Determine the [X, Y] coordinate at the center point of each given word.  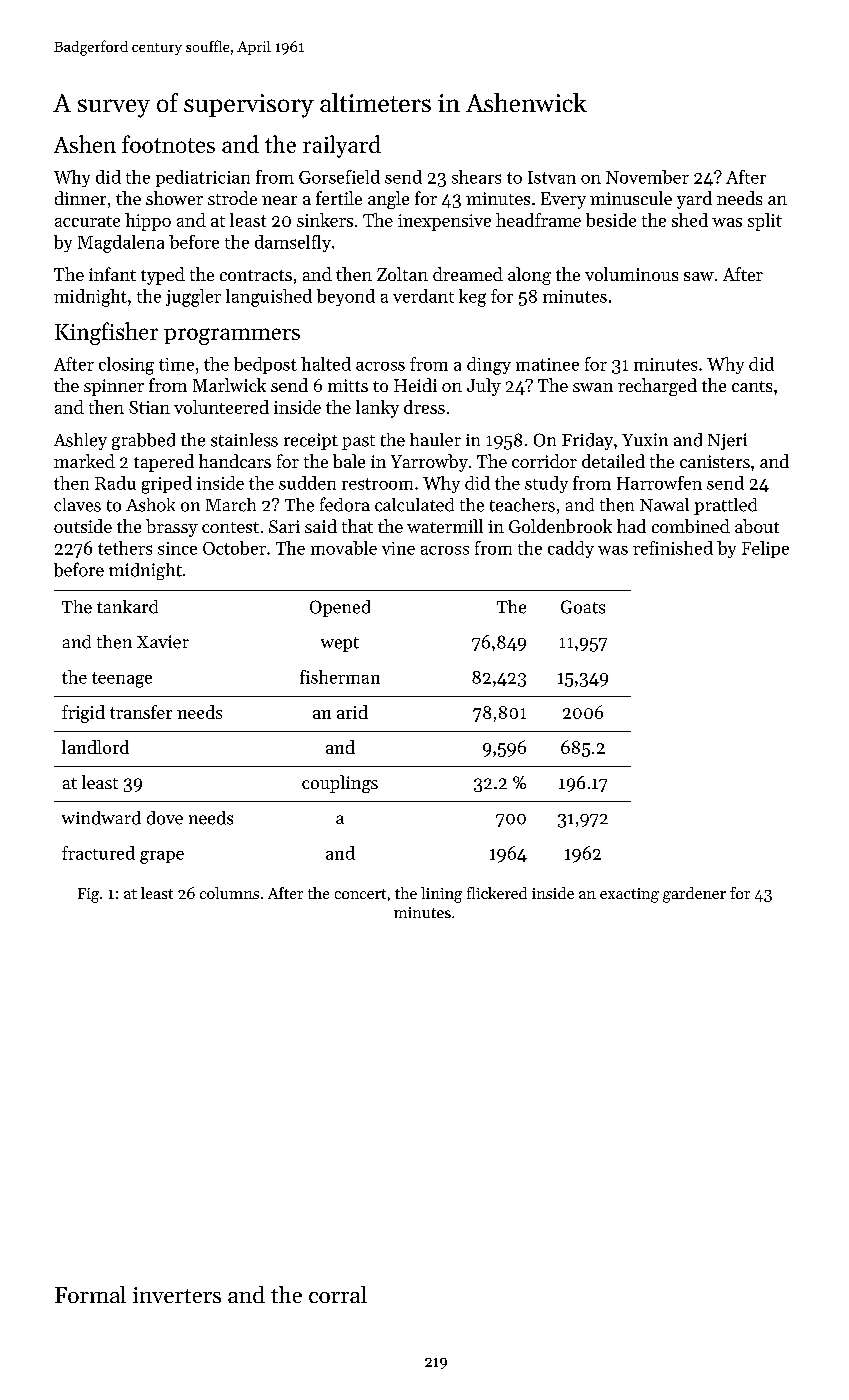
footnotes [168, 144]
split [765, 222]
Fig [88, 895]
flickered [497, 893]
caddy [571, 549]
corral [338, 1294]
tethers [125, 548]
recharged [657, 387]
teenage [122, 680]
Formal [90, 1294]
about [757, 526]
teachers [522, 505]
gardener [694, 895]
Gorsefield [339, 177]
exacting [629, 895]
